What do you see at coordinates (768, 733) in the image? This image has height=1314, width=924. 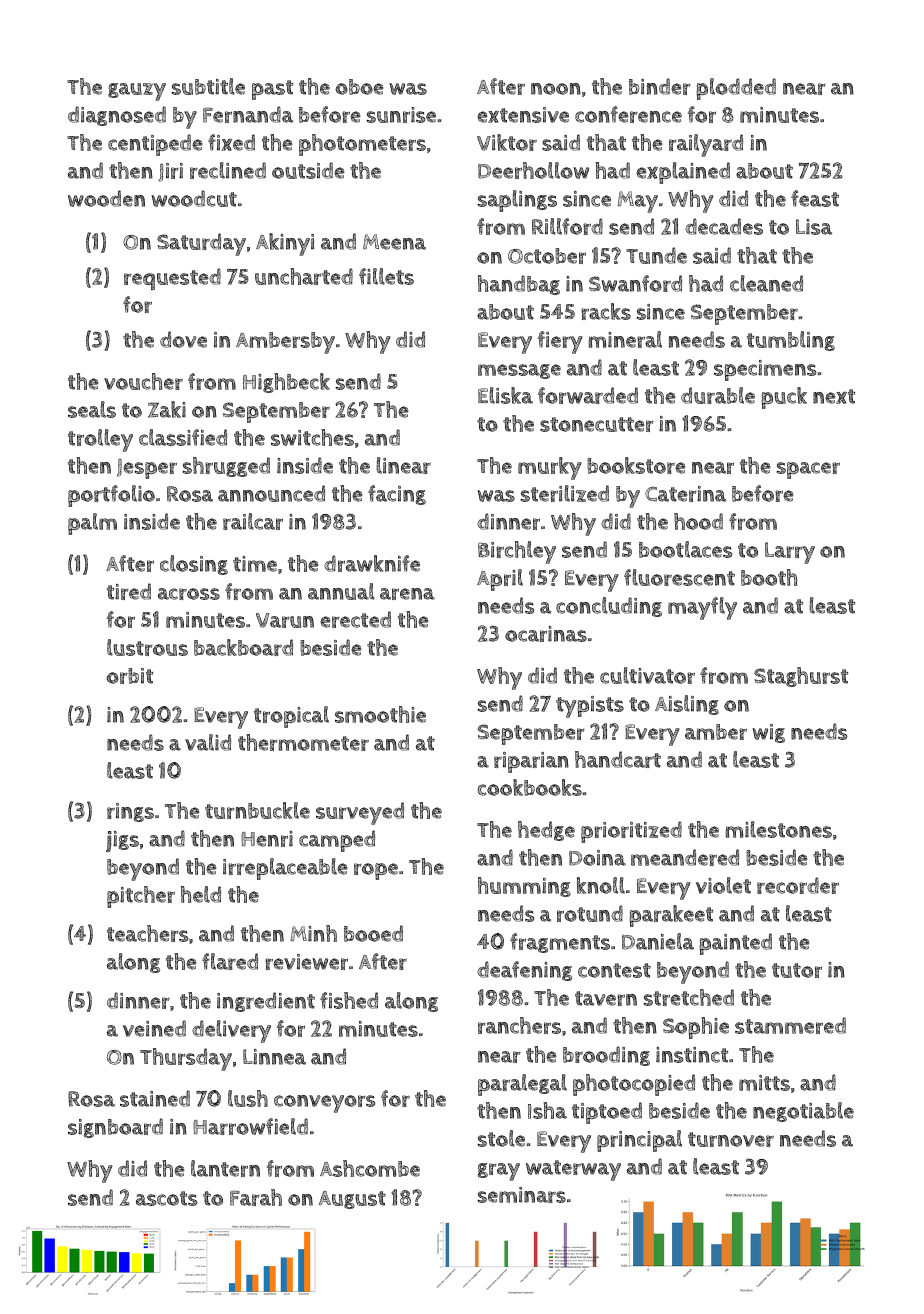 I see `wig` at bounding box center [768, 733].
